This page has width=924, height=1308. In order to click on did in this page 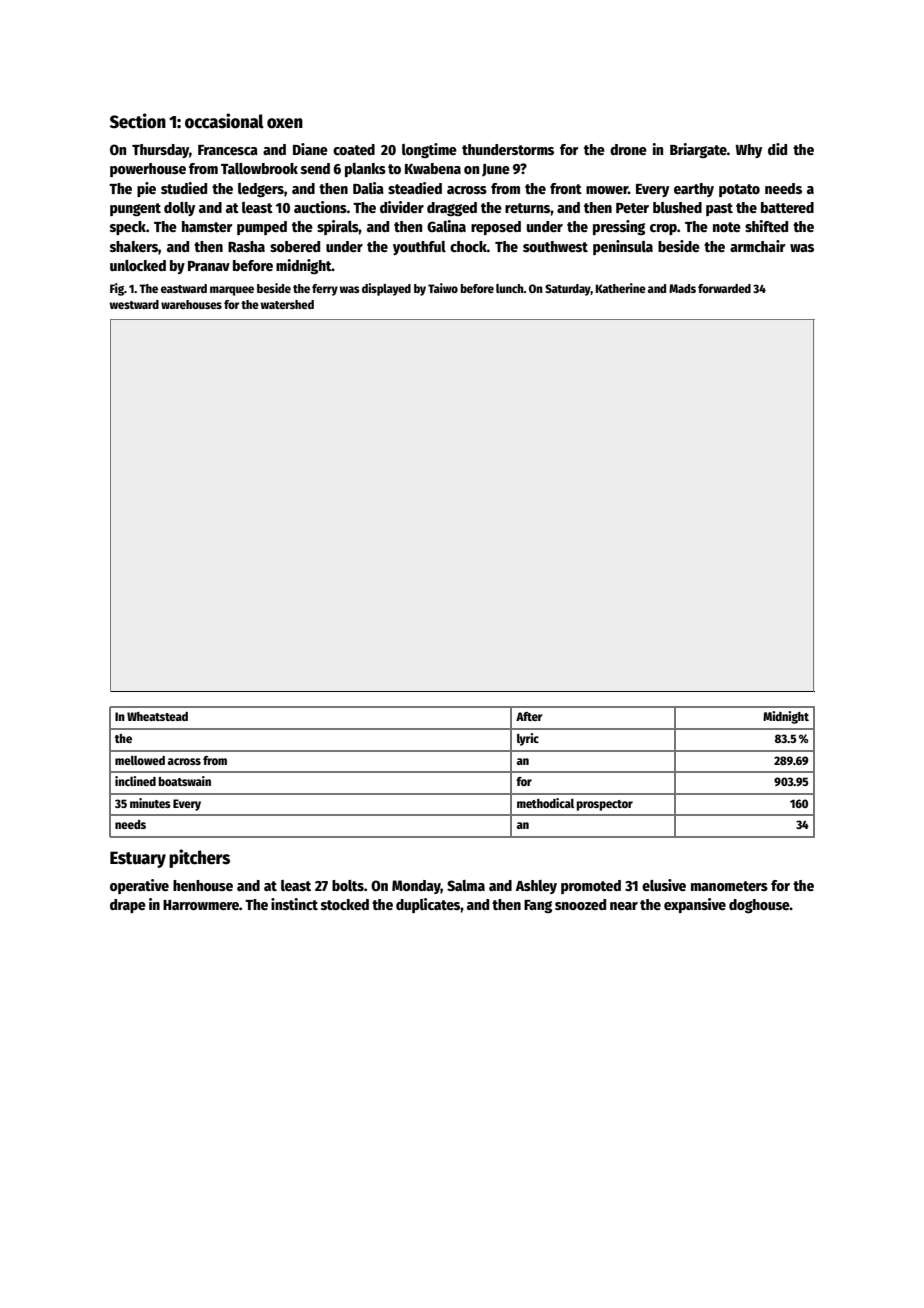, I will do `click(777, 149)`.
